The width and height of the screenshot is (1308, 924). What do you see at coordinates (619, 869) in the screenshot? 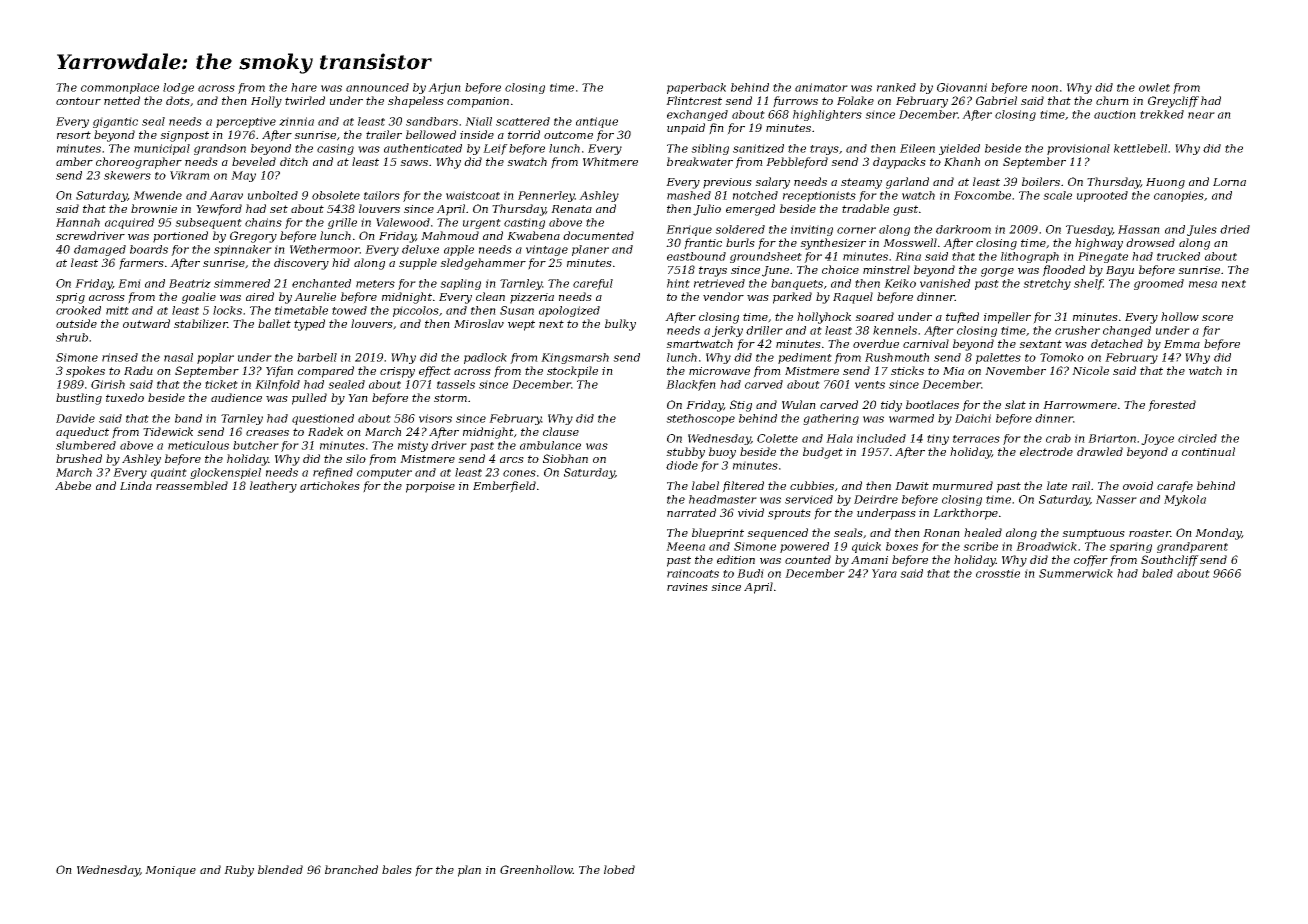
I see `lobed` at bounding box center [619, 869].
